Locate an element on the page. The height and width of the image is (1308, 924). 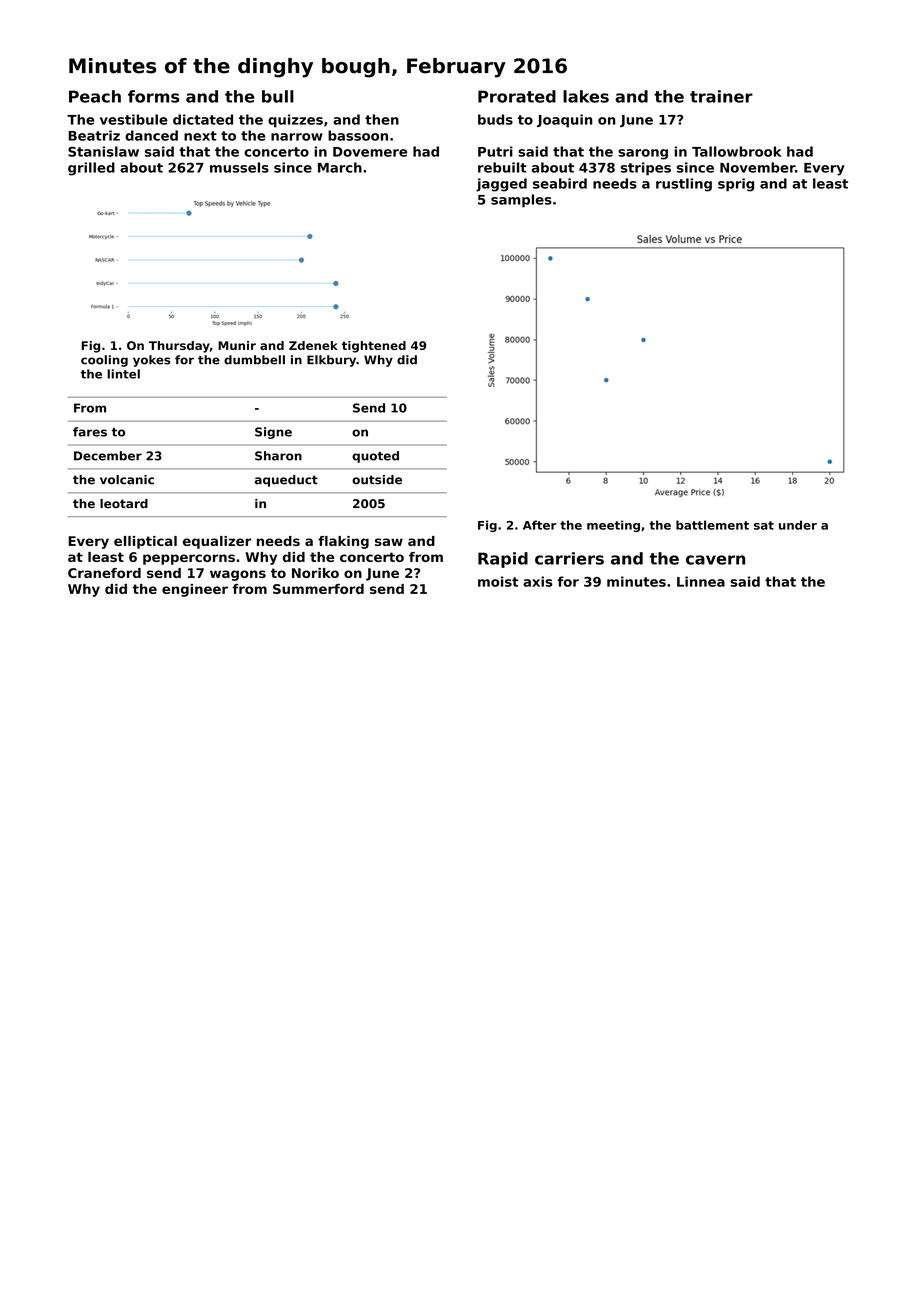
forms is located at coordinates (154, 96).
